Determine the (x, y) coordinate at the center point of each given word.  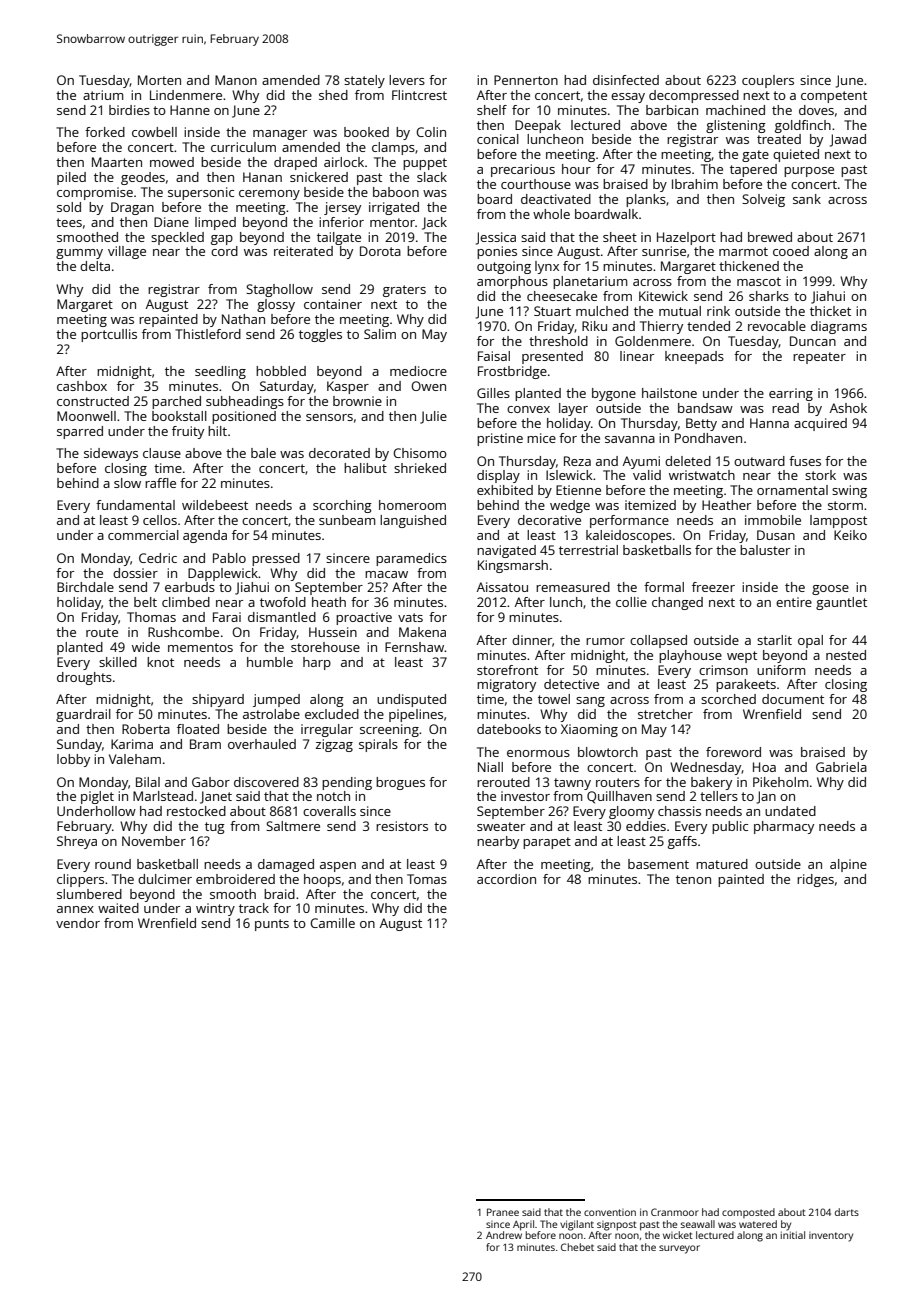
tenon (693, 879)
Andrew (504, 1235)
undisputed (411, 700)
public (730, 827)
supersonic (201, 193)
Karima (132, 744)
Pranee (503, 1212)
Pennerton (526, 80)
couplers (768, 81)
